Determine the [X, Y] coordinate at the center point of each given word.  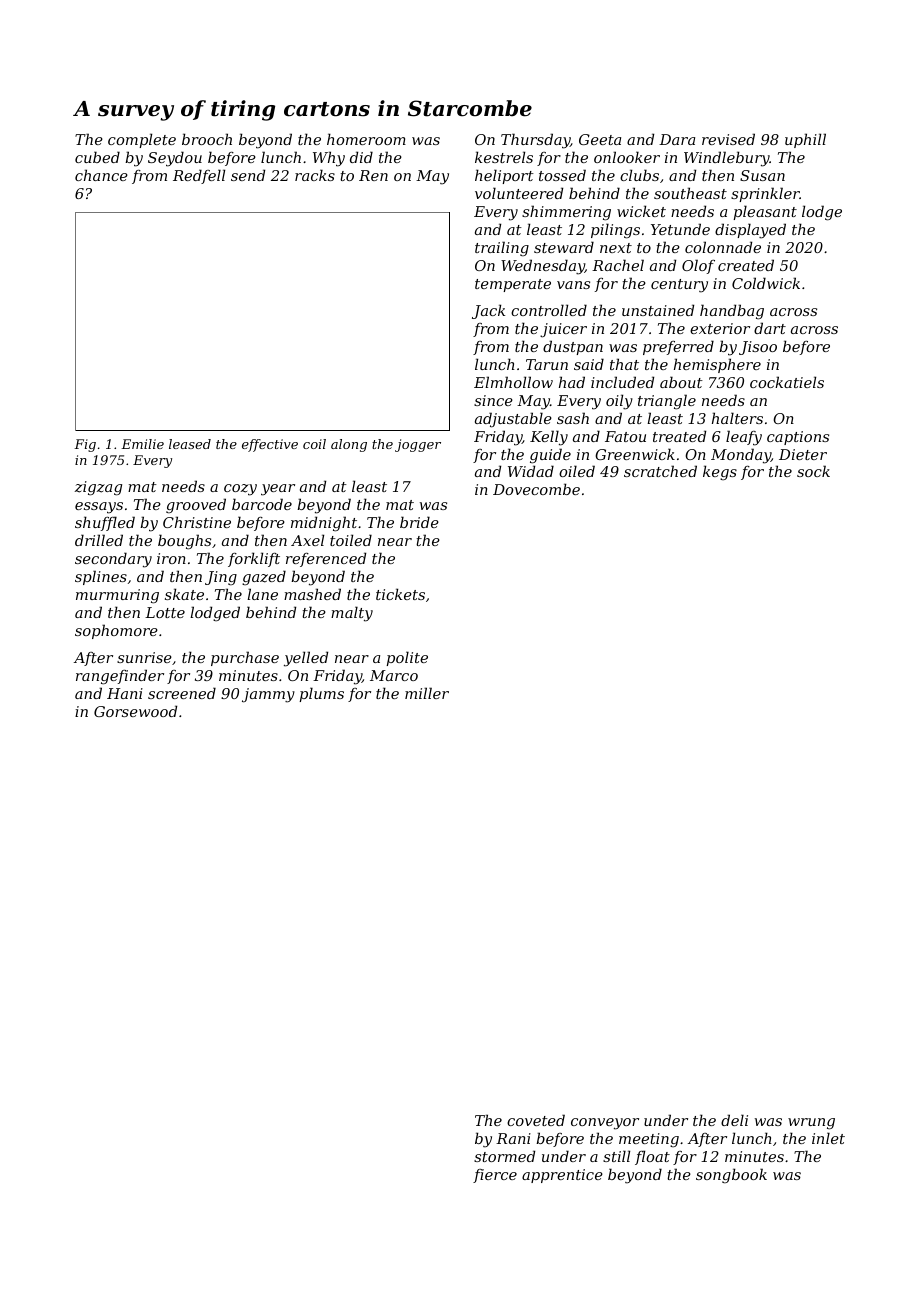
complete [142, 140]
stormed [504, 1156]
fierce [495, 1176]
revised [728, 139]
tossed [562, 175]
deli [734, 1120]
